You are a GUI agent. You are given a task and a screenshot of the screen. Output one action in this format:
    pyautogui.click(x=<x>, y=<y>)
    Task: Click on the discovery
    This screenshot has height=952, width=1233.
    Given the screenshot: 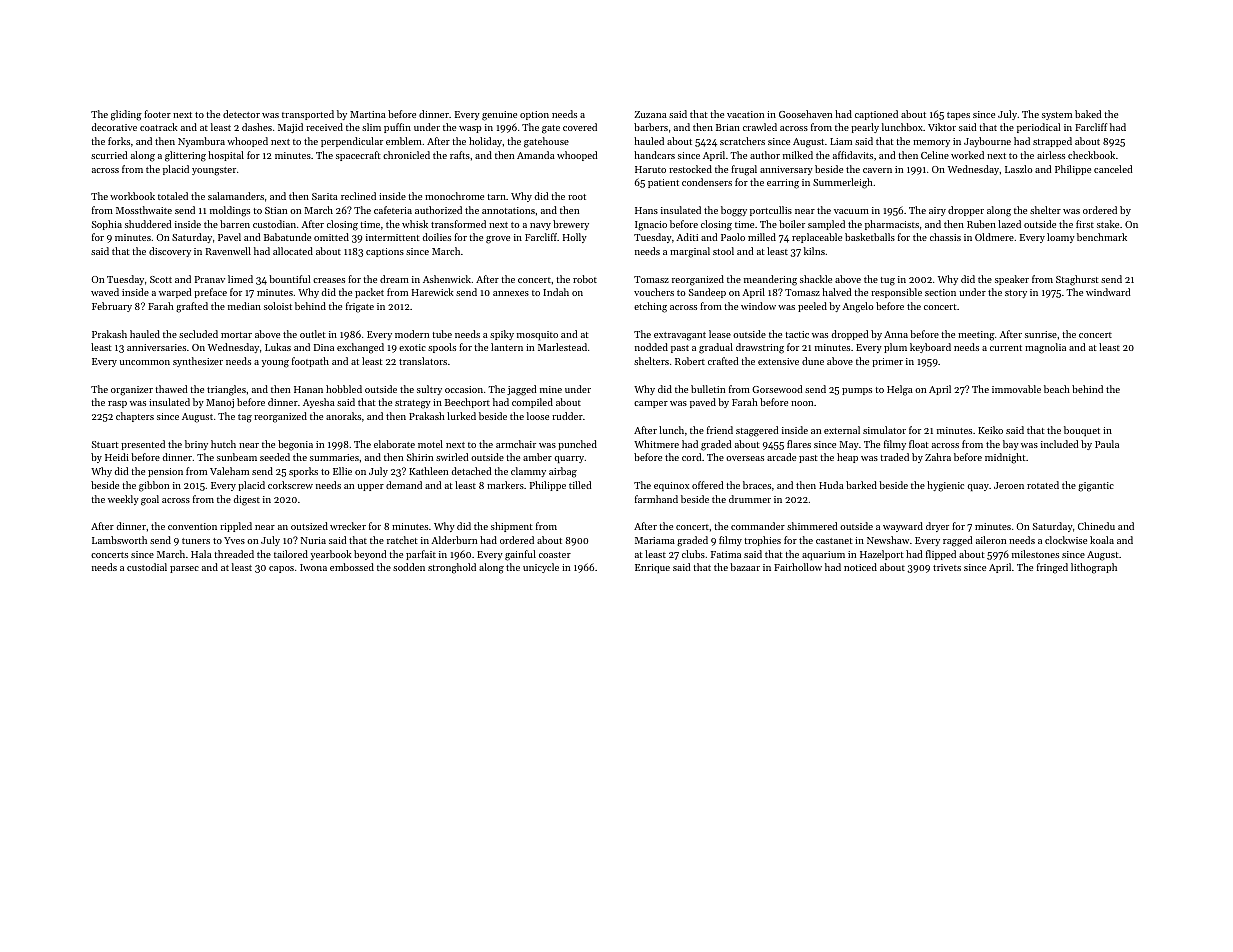 What is the action you would take?
    pyautogui.click(x=170, y=252)
